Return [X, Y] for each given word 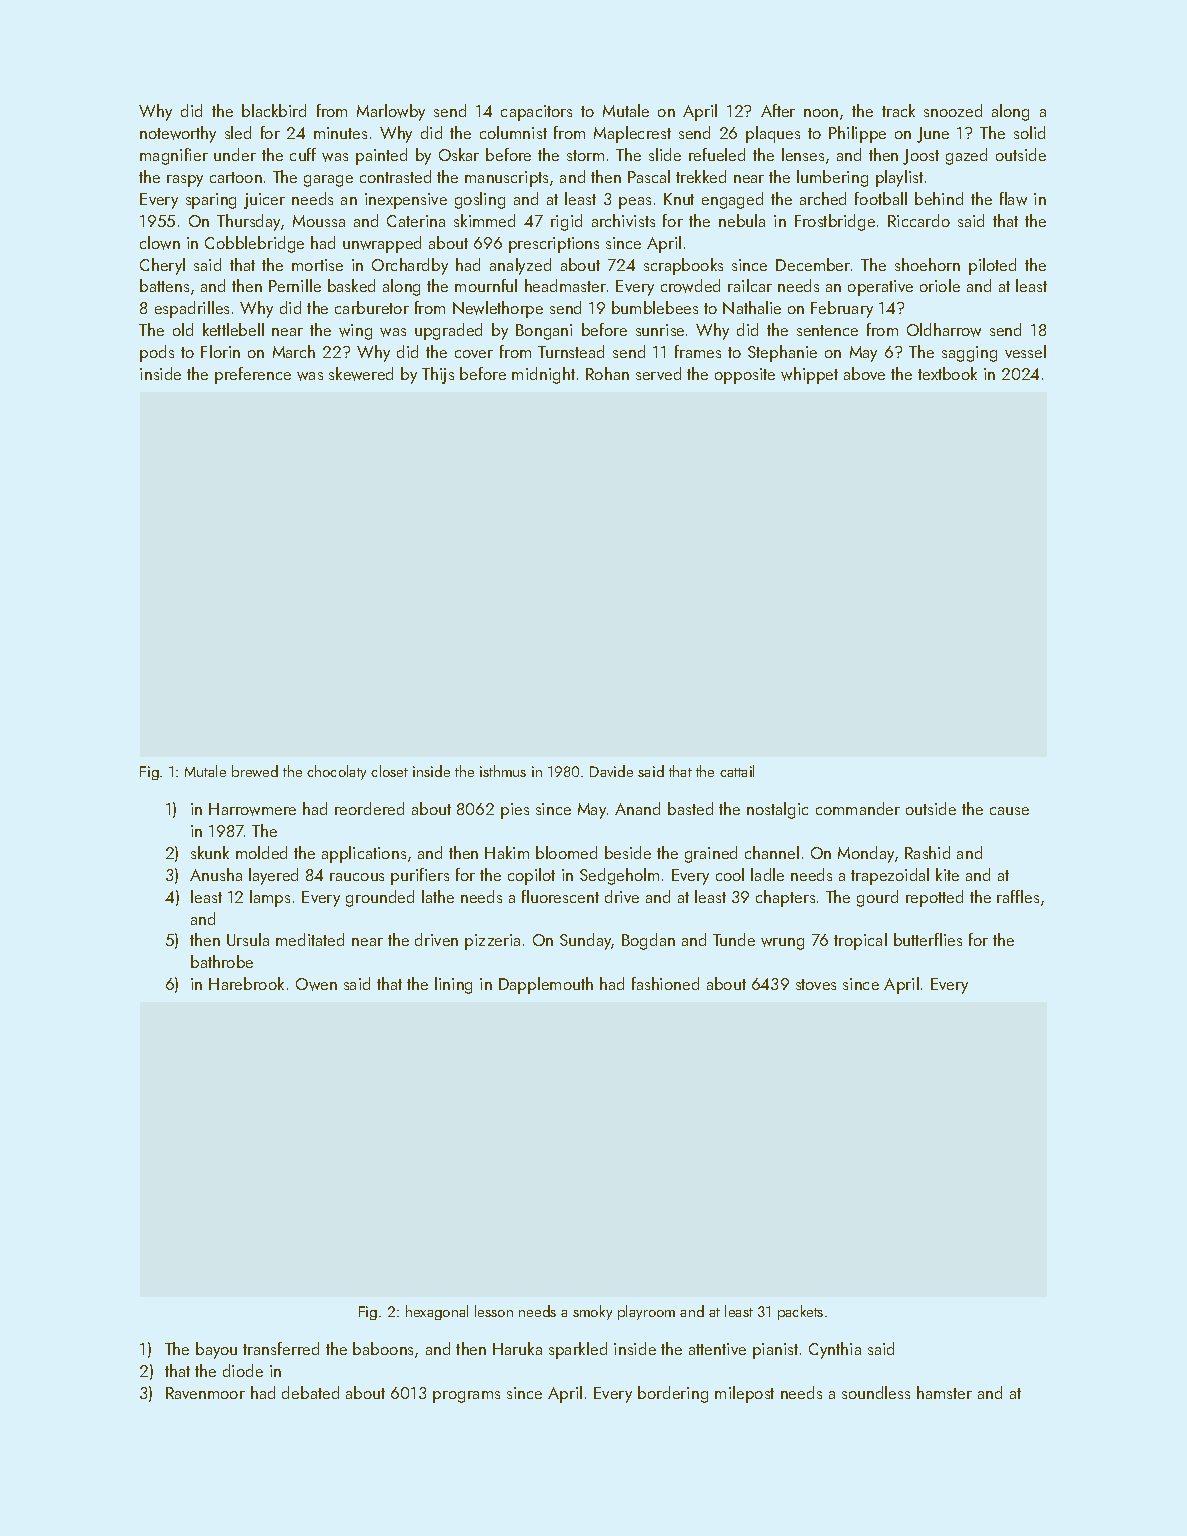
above [864, 373]
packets [800, 1312]
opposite [745, 376]
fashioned [665, 983]
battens [164, 285]
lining [453, 985]
